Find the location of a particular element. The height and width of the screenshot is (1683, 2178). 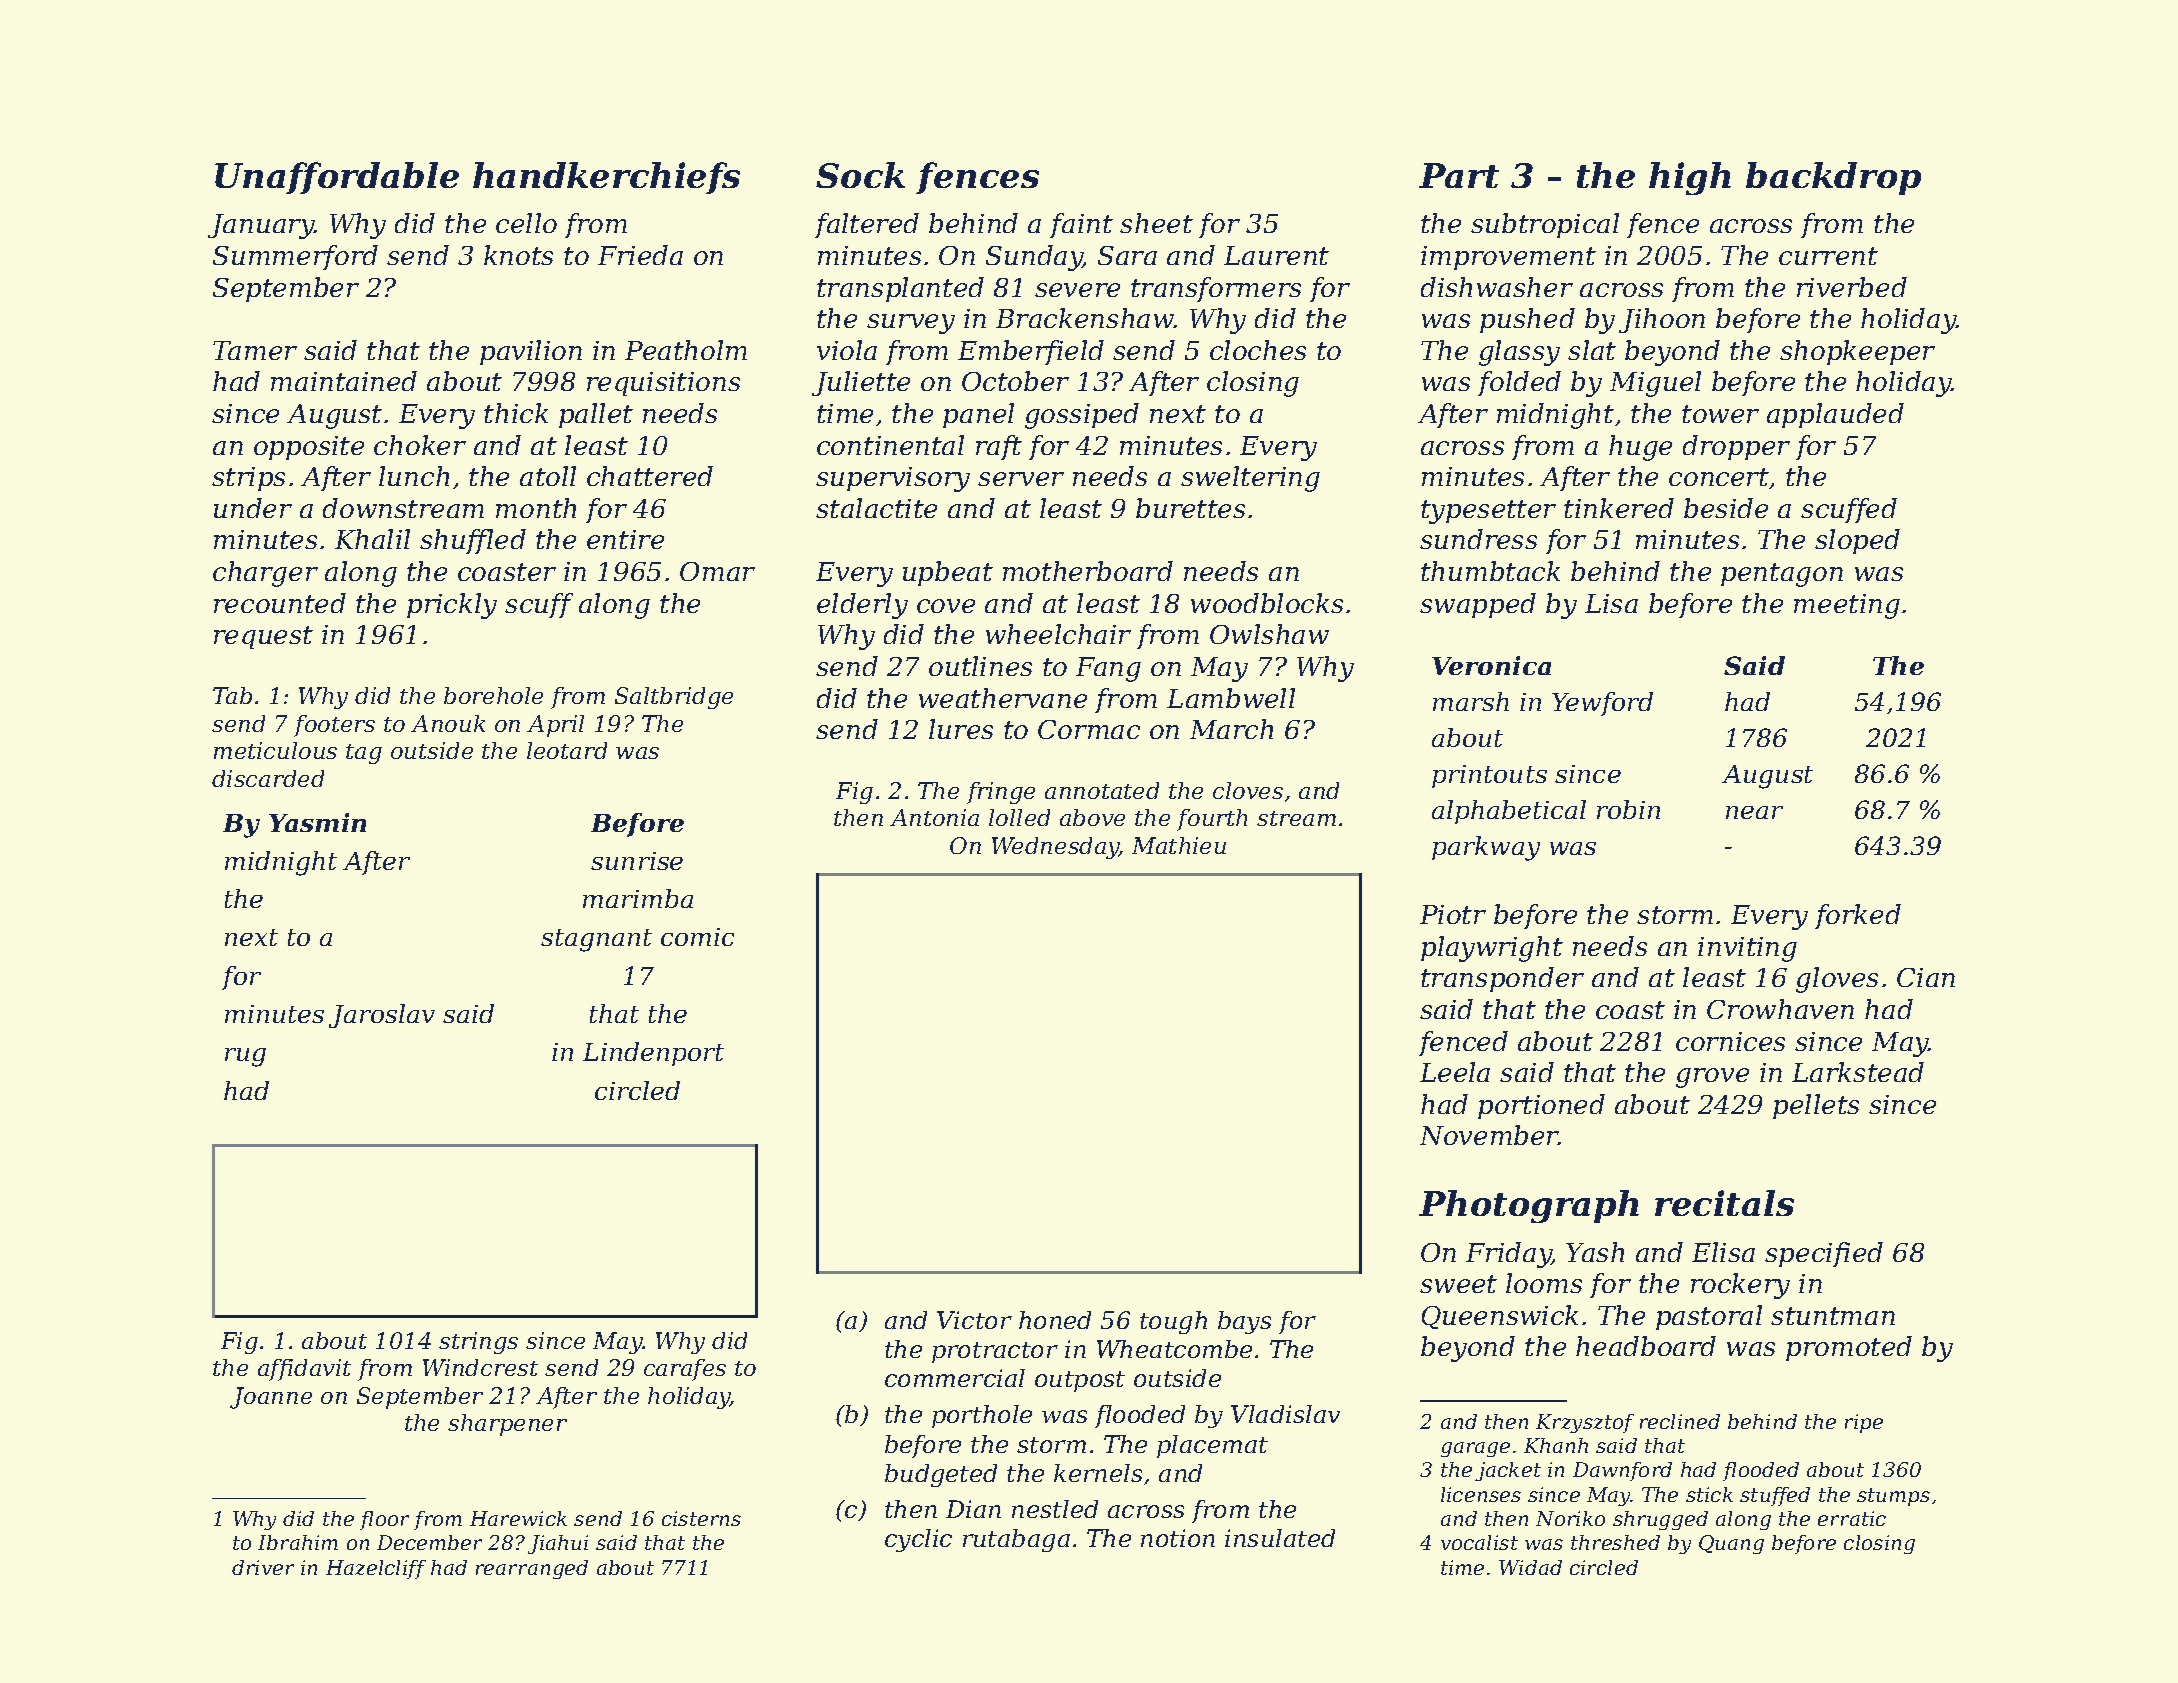

Summerford is located at coordinates (295, 257).
